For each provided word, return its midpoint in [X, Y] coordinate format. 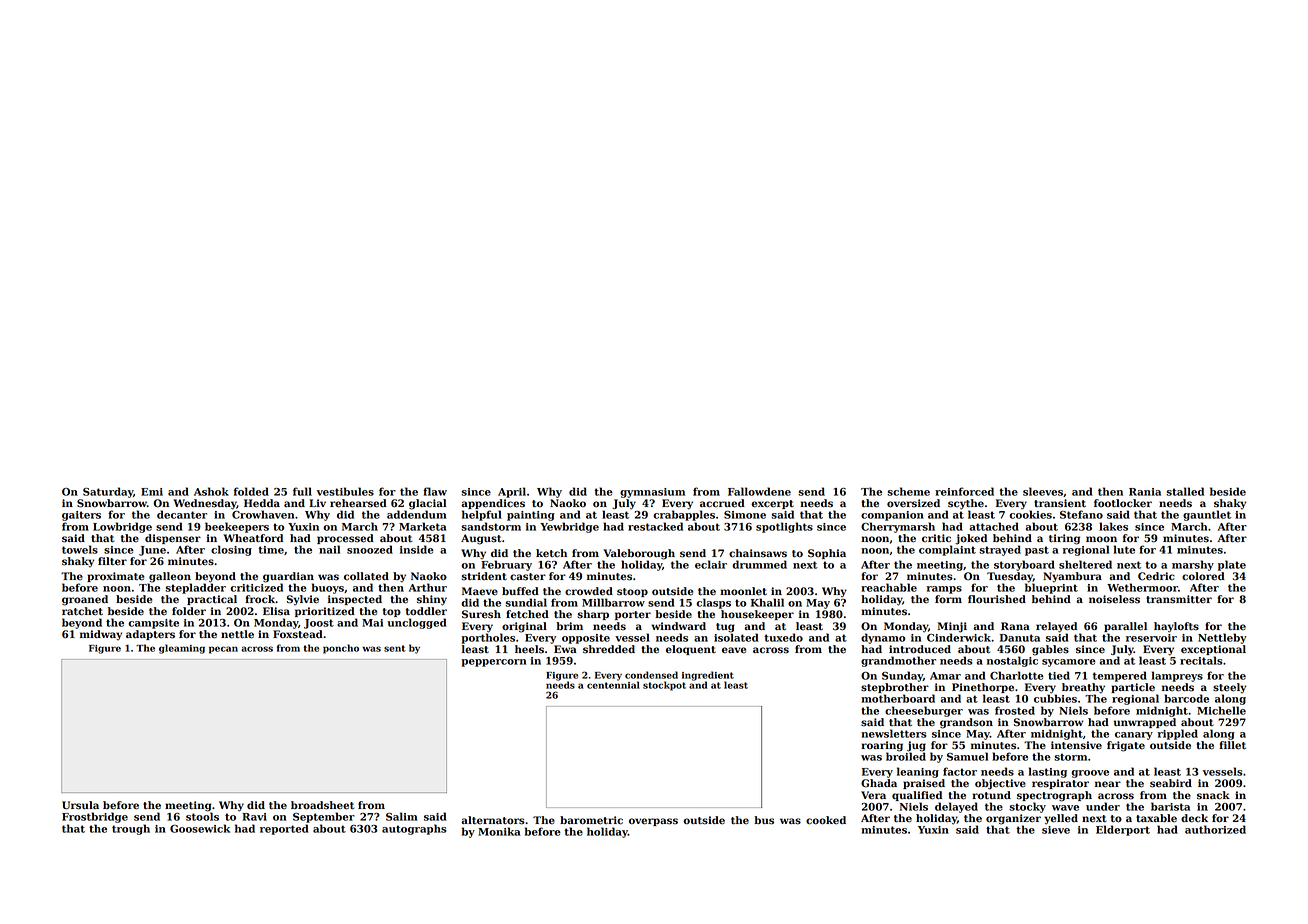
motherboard [898, 698]
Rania [1145, 492]
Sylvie [303, 600]
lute [1124, 549]
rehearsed [358, 503]
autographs [414, 829]
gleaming [182, 649]
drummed [759, 564]
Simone [745, 515]
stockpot [664, 686]
